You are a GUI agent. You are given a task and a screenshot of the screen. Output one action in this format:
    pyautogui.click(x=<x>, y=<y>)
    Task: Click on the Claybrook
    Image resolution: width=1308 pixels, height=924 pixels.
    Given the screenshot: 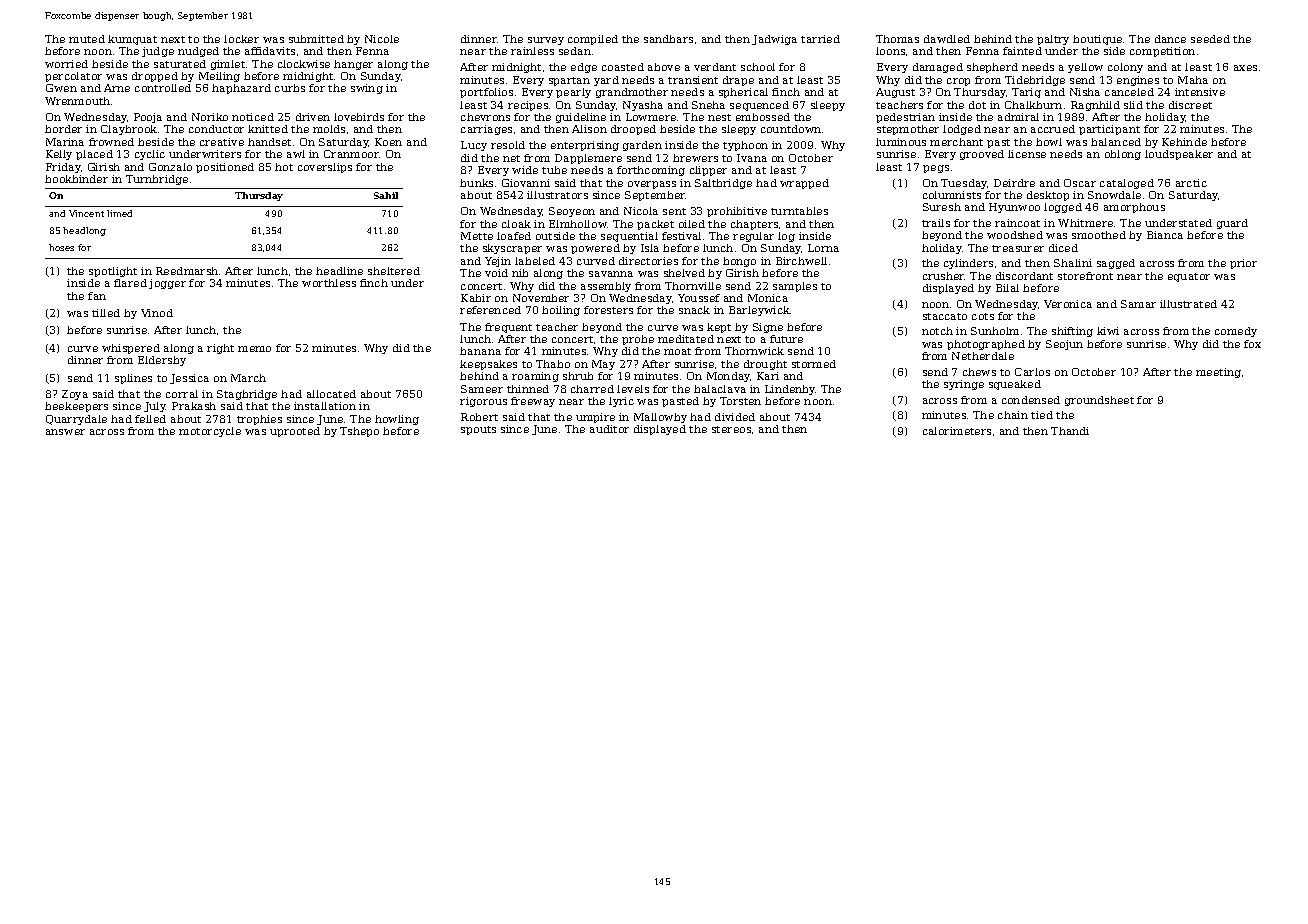 What is the action you would take?
    pyautogui.click(x=129, y=130)
